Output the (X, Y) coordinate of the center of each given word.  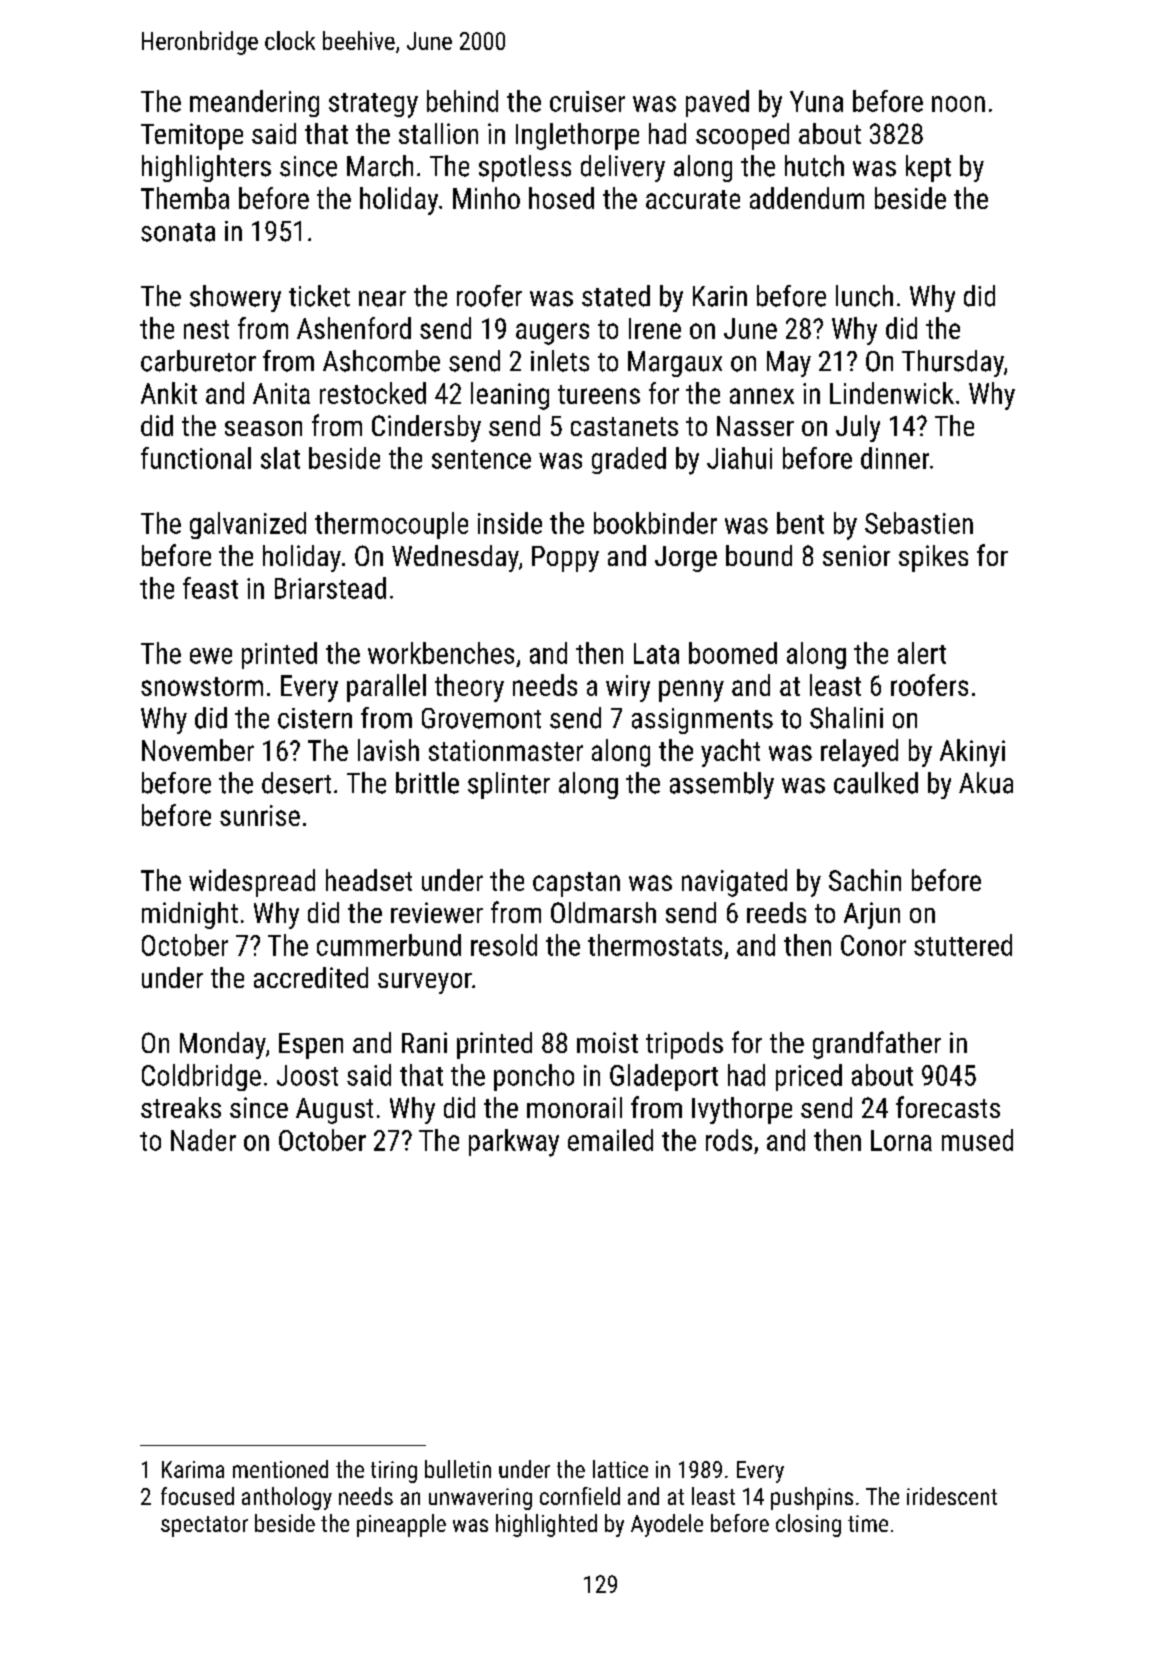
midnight (190, 915)
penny (691, 691)
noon (958, 104)
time (868, 1523)
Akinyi (972, 753)
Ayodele (667, 1525)
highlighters (206, 168)
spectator (204, 1526)
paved (717, 103)
